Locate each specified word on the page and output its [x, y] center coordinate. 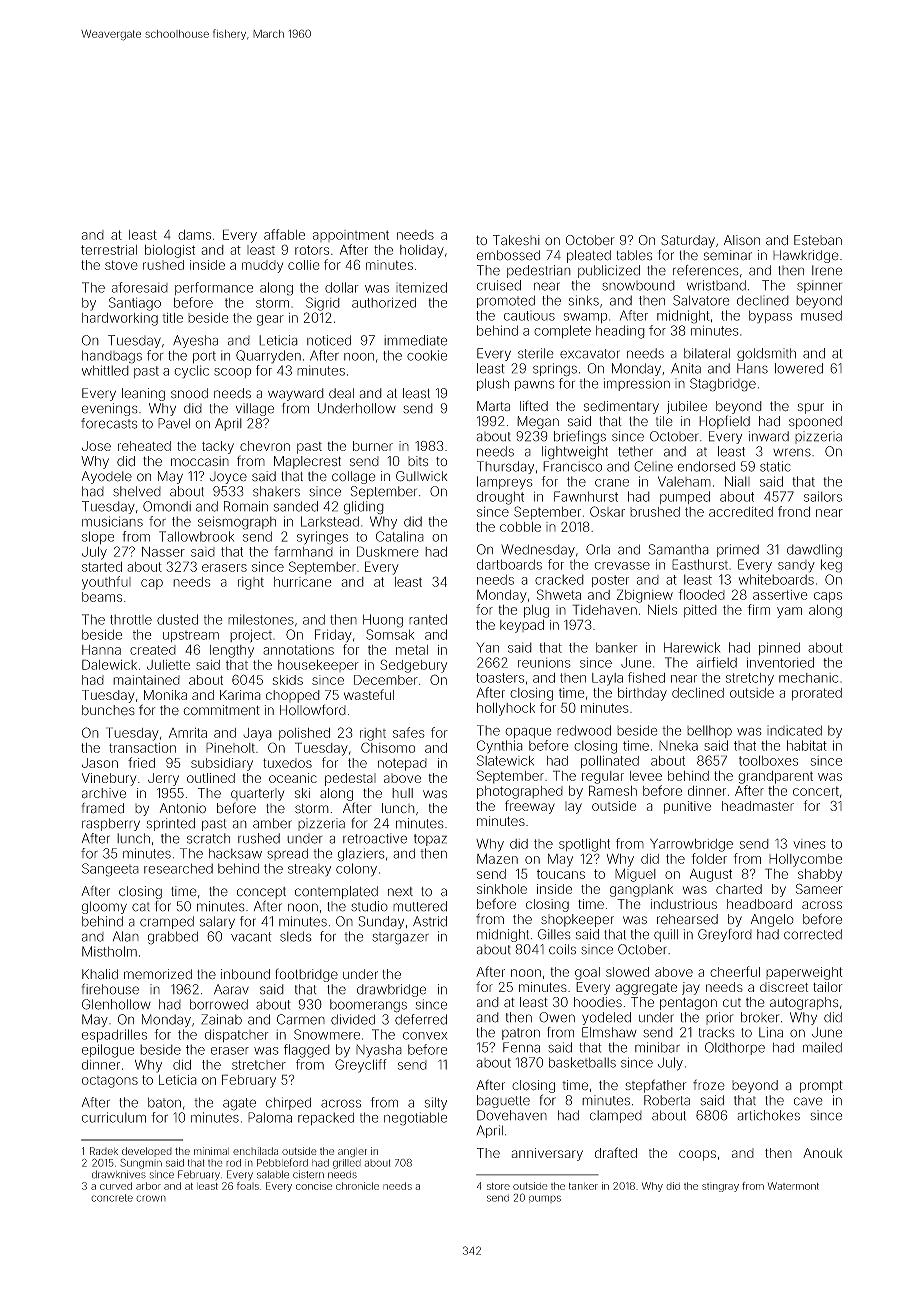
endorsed [706, 466]
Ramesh [613, 790]
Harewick [692, 647]
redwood [584, 730]
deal [341, 393]
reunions [544, 663]
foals [248, 1186]
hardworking [120, 319]
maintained [146, 680]
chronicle [357, 1186]
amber [272, 823]
